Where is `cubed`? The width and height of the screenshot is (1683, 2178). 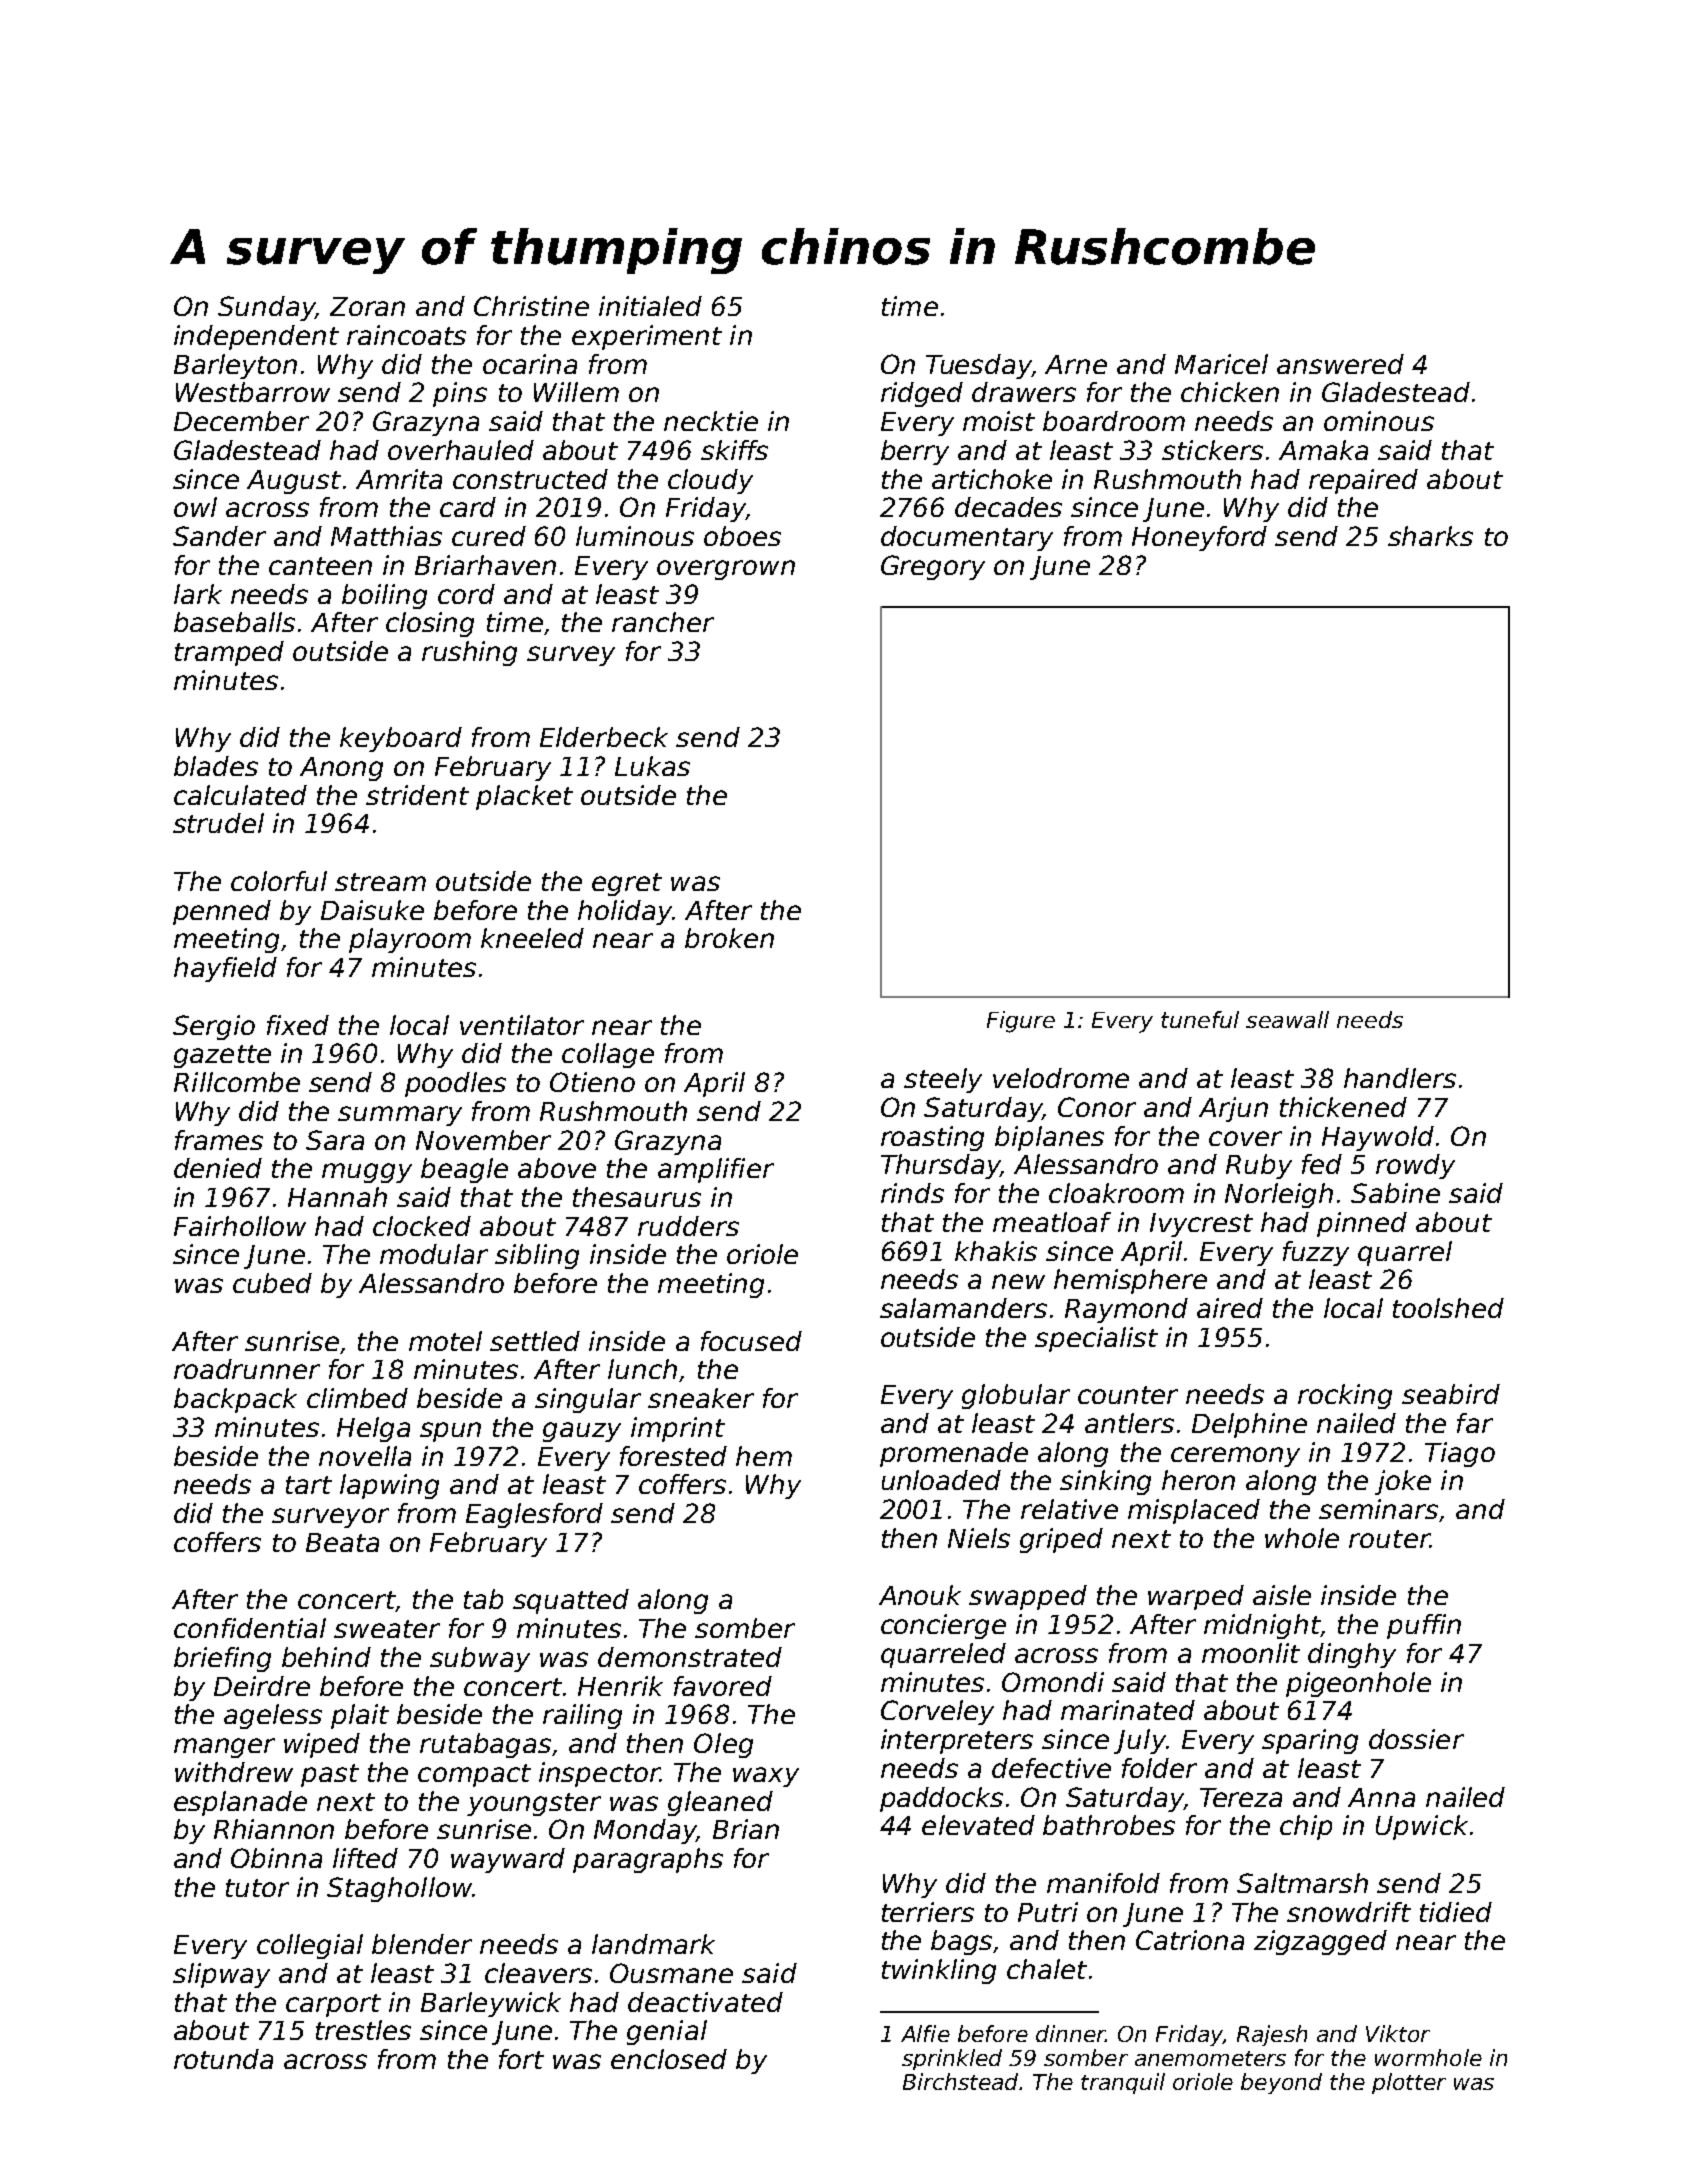
cubed is located at coordinates (272, 1283).
